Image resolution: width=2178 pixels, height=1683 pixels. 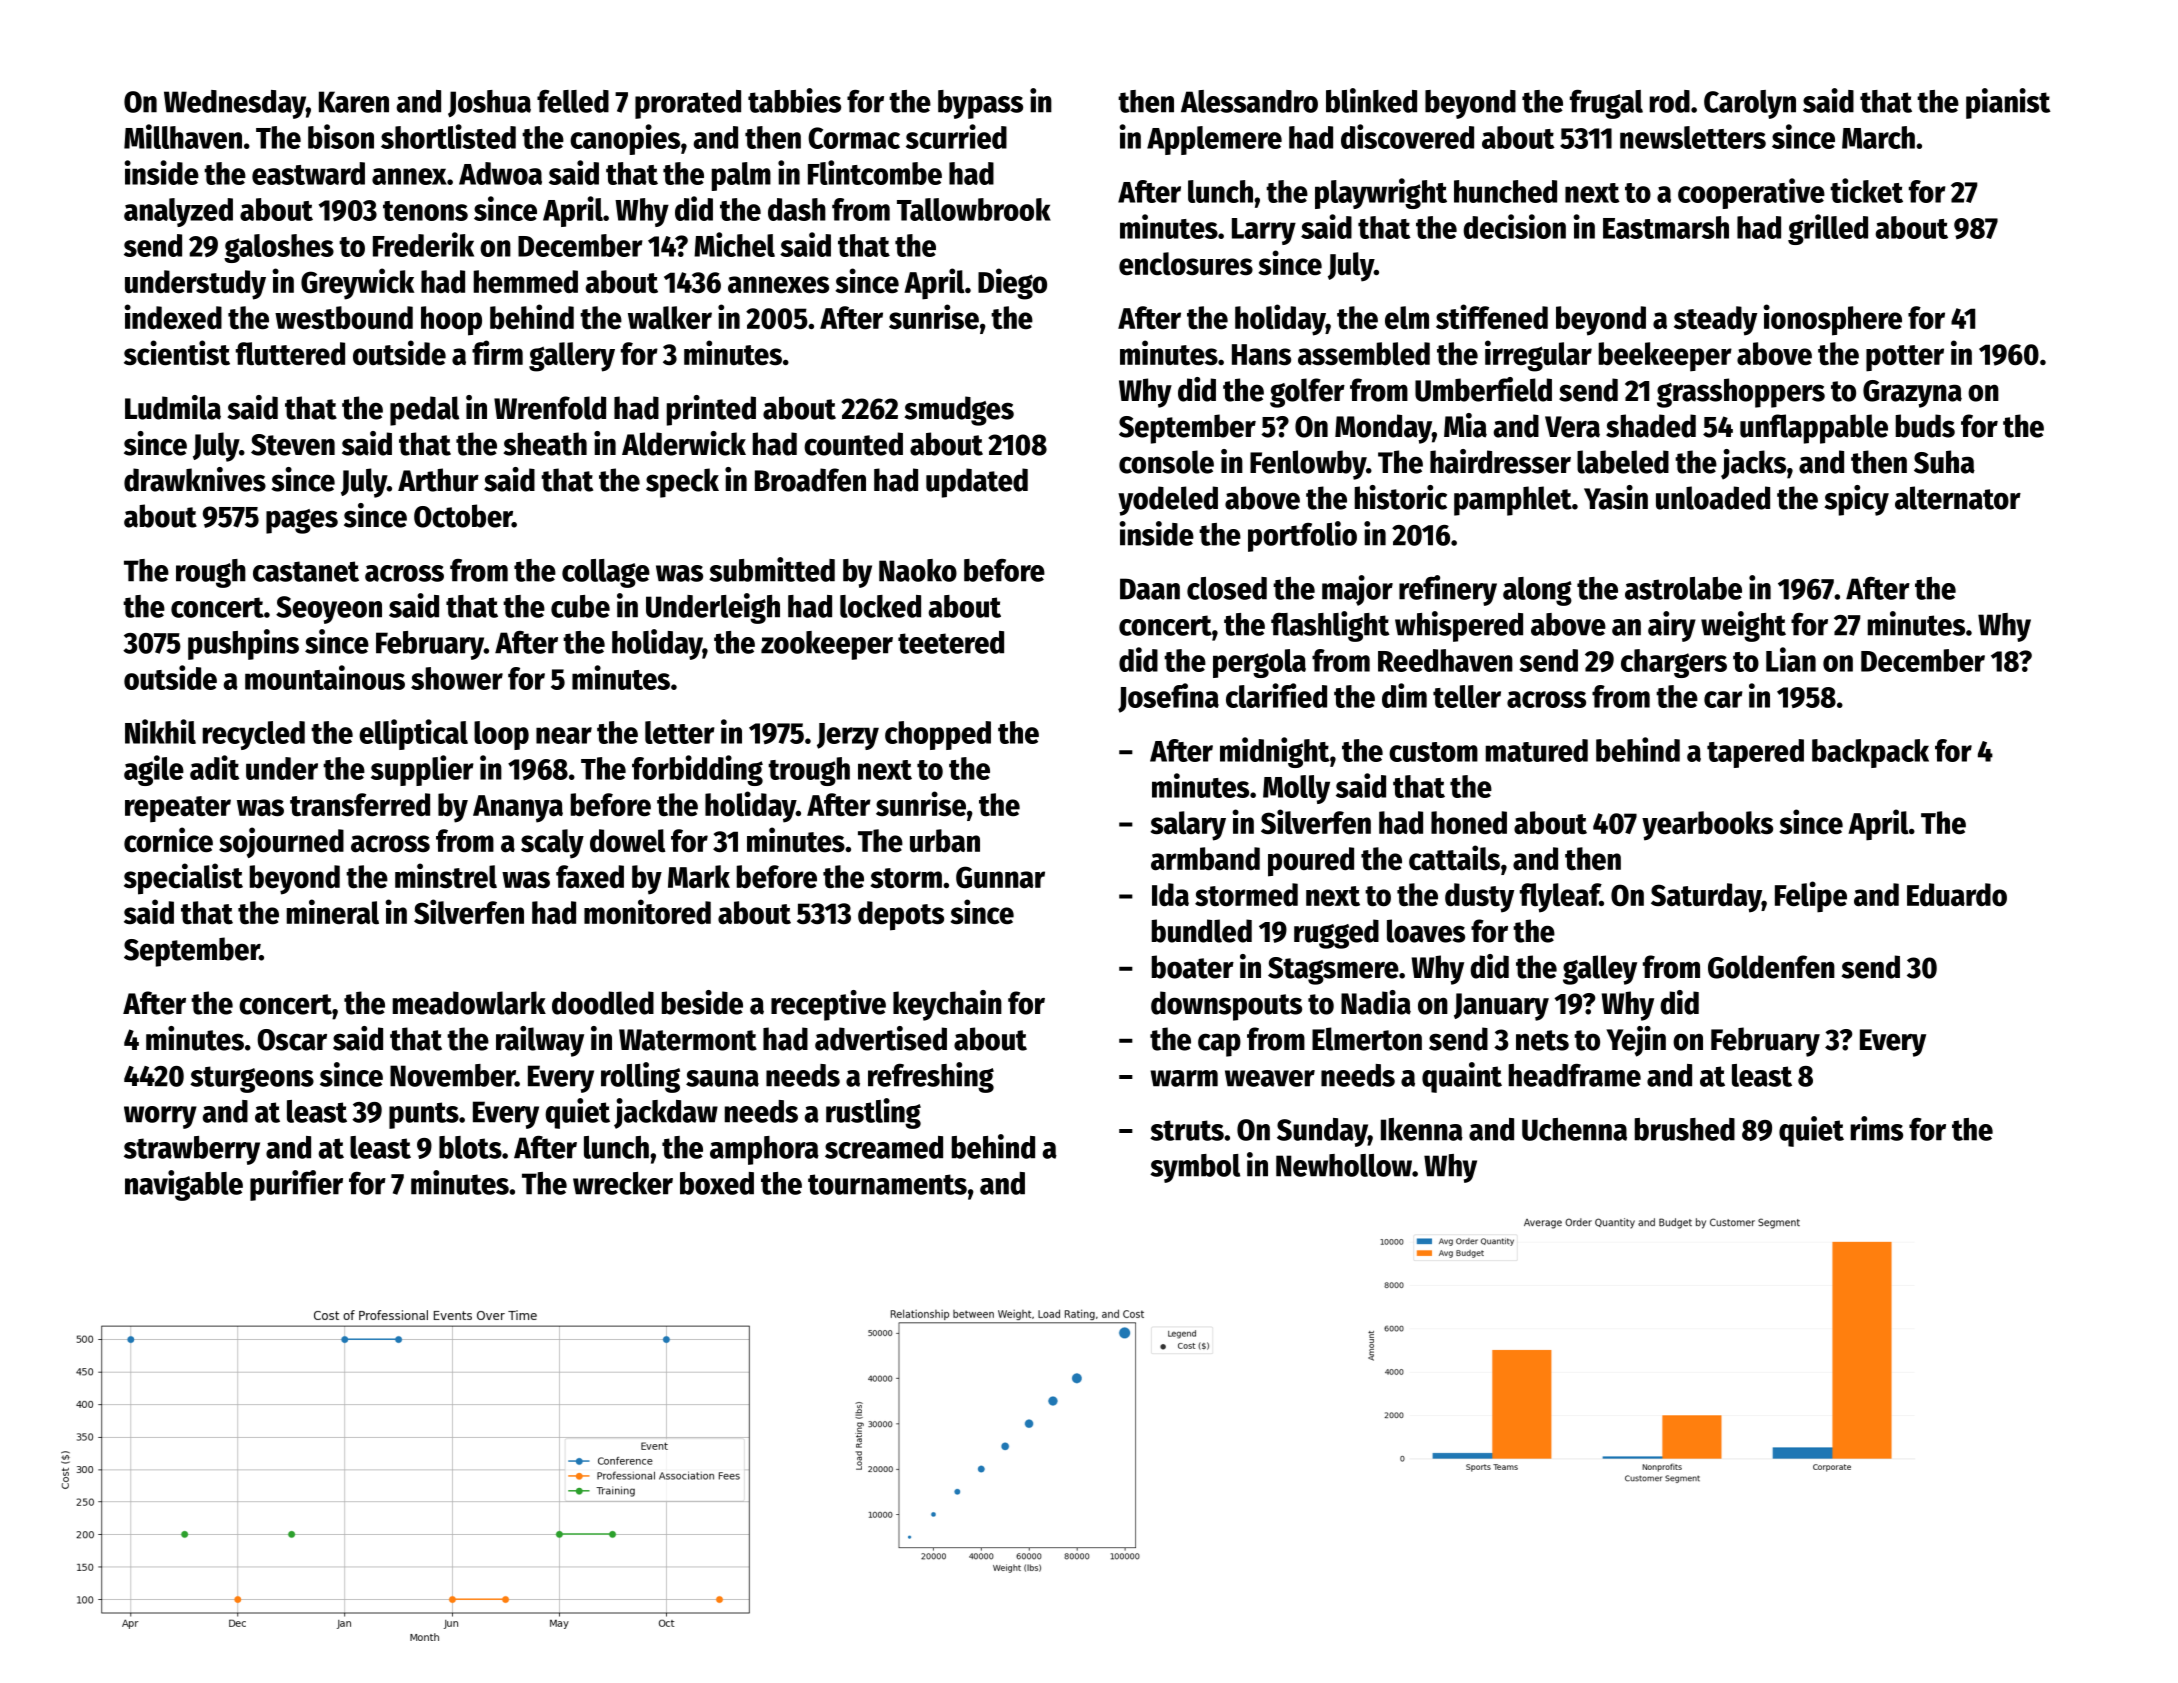 I want to click on Goldenfen, so click(x=1771, y=967).
